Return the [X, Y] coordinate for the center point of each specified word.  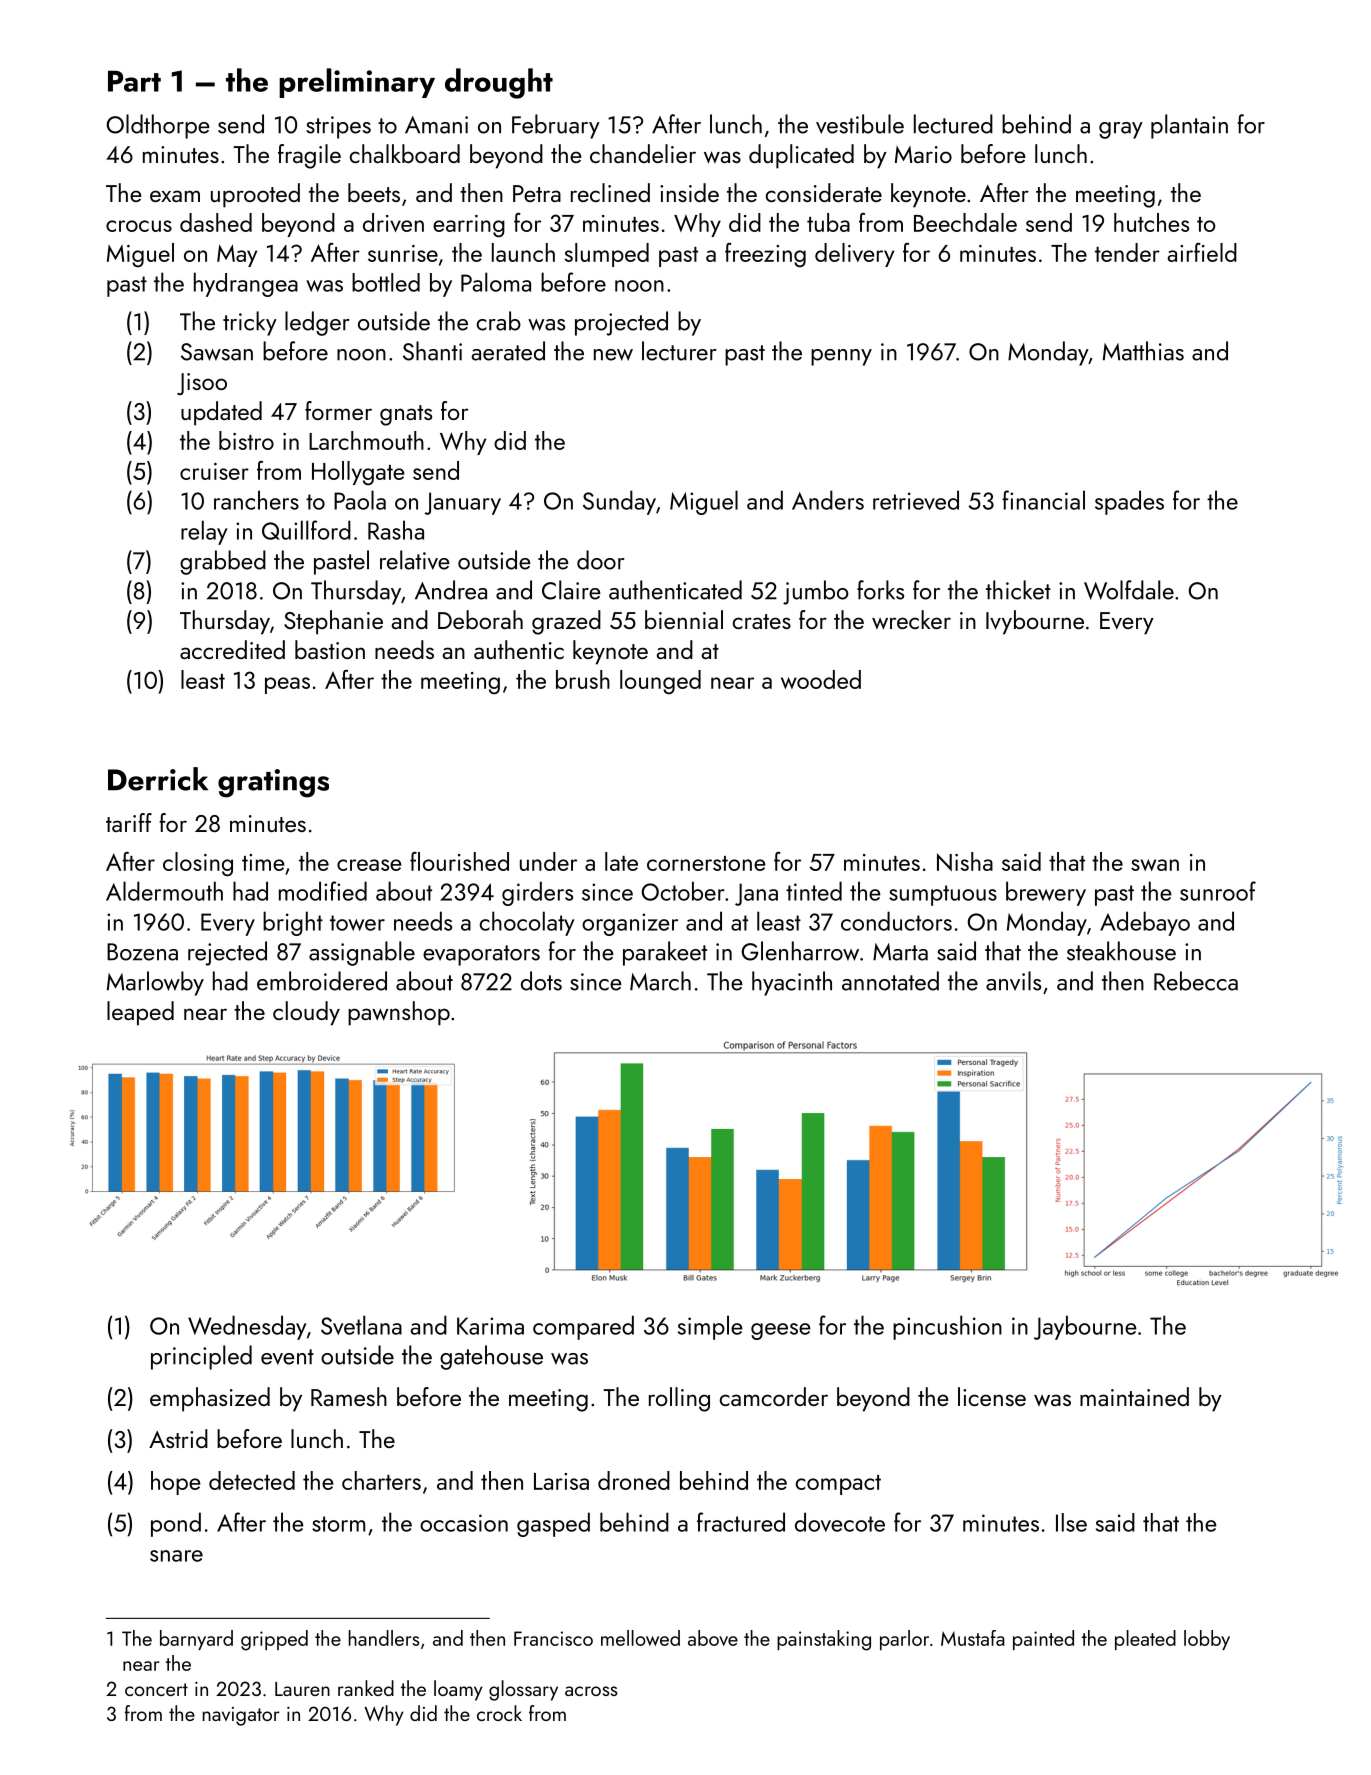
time [263, 862]
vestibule [860, 124]
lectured [953, 124]
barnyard [196, 1640]
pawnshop [399, 1013]
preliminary [357, 83]
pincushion [947, 1327]
